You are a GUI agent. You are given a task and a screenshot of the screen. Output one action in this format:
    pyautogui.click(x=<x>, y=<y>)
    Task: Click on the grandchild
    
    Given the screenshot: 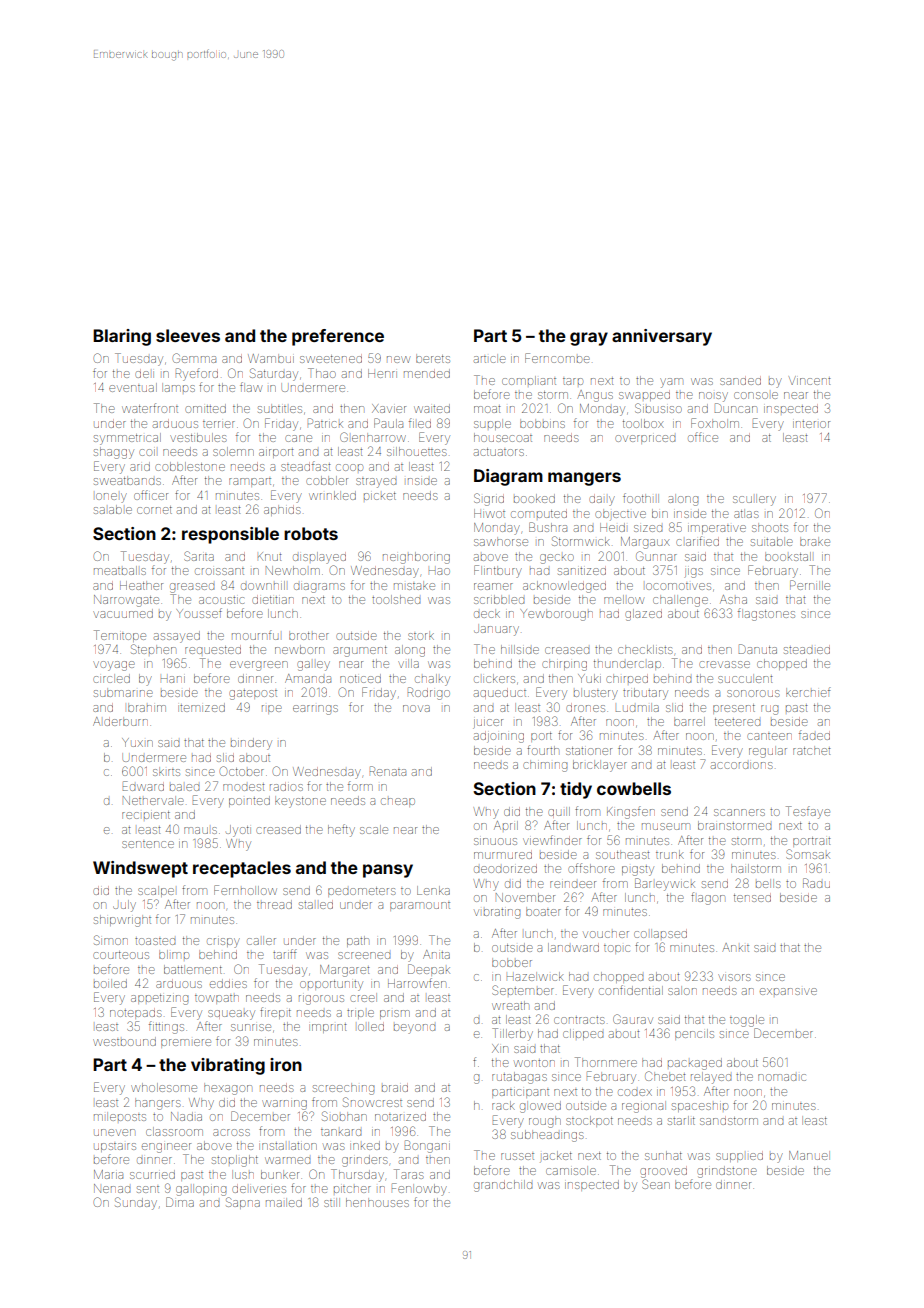 What is the action you would take?
    pyautogui.click(x=503, y=1186)
